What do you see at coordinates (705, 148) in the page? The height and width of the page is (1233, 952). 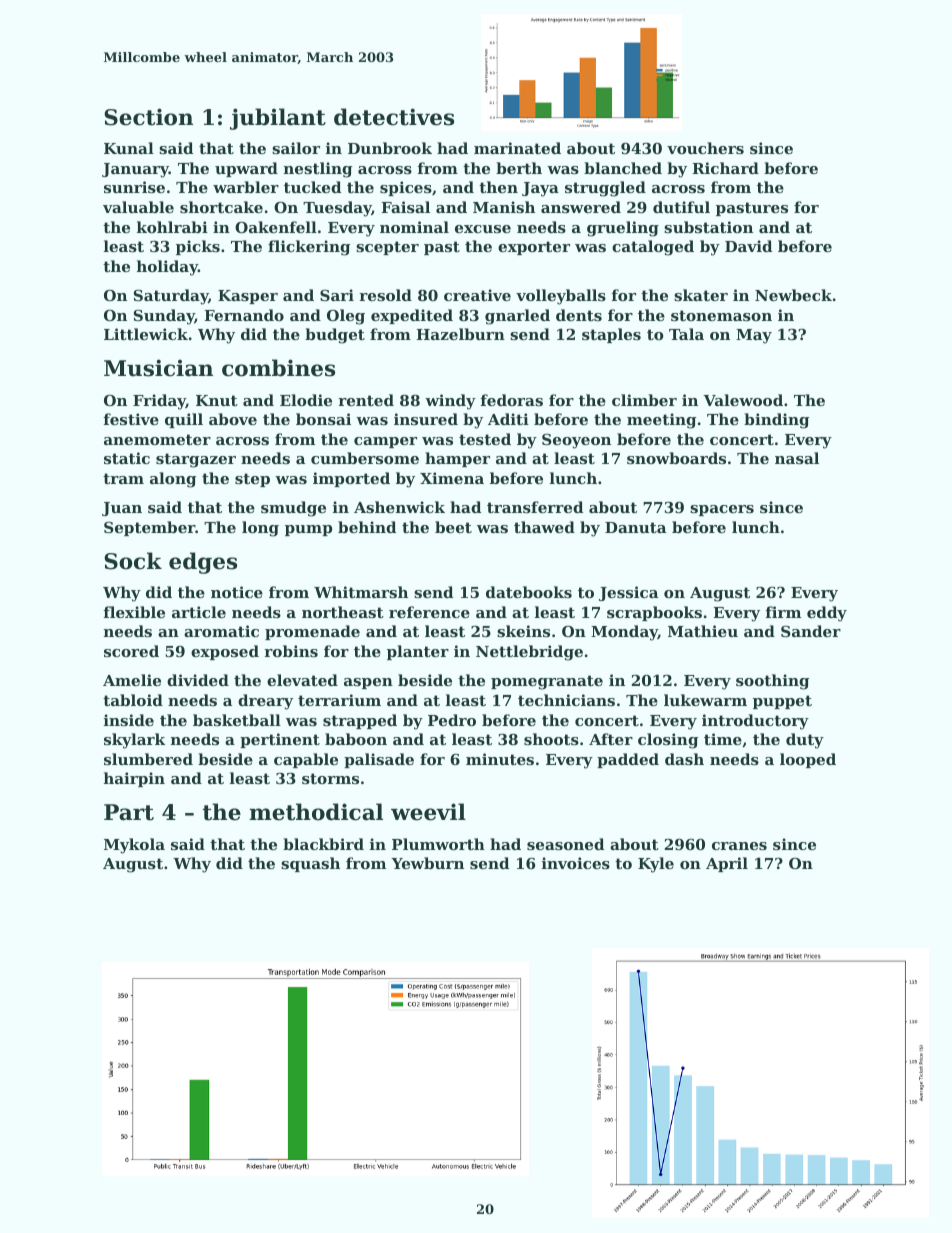 I see `vouchers` at bounding box center [705, 148].
